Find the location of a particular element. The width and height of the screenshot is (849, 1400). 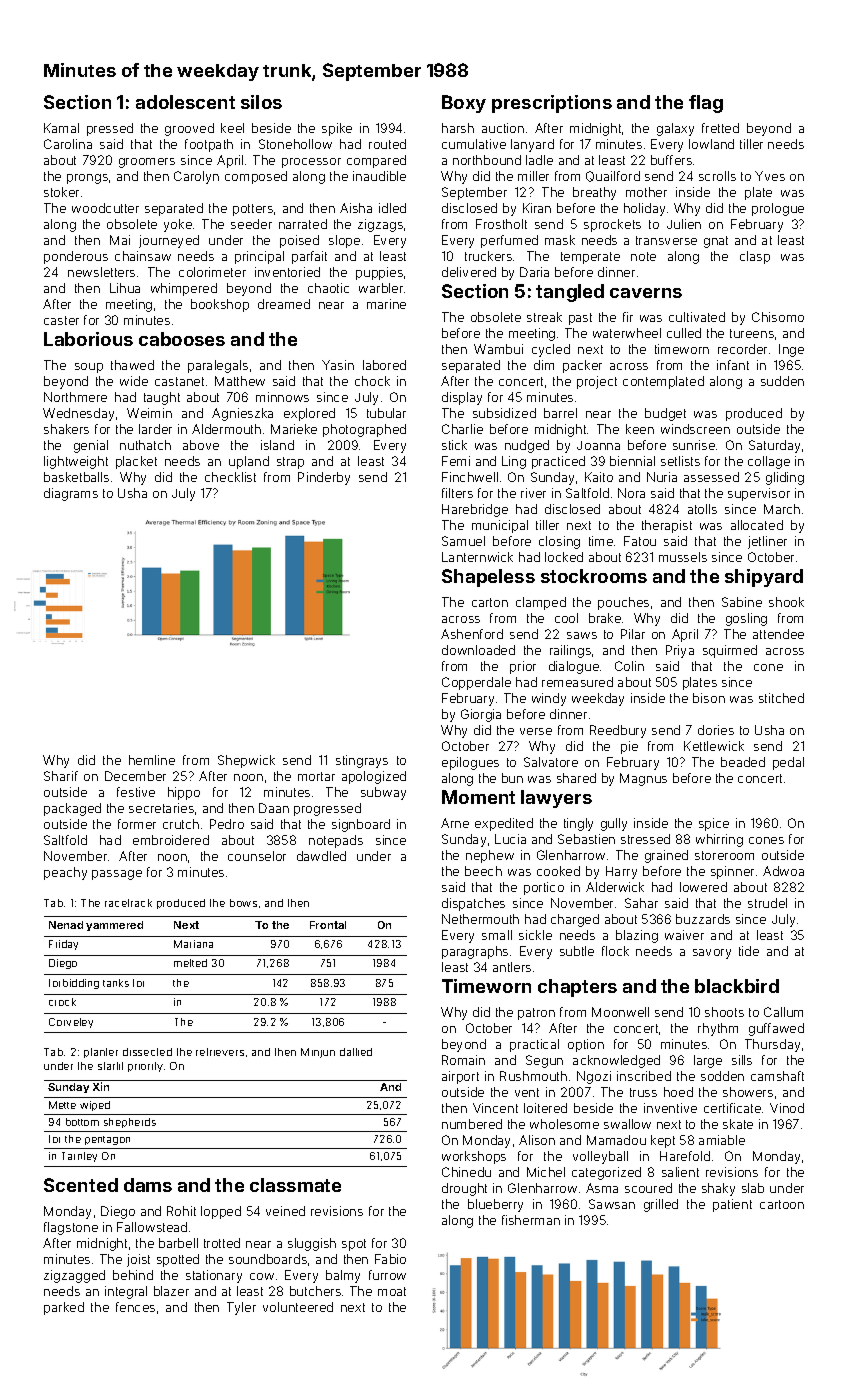

Lihua is located at coordinates (125, 288).
